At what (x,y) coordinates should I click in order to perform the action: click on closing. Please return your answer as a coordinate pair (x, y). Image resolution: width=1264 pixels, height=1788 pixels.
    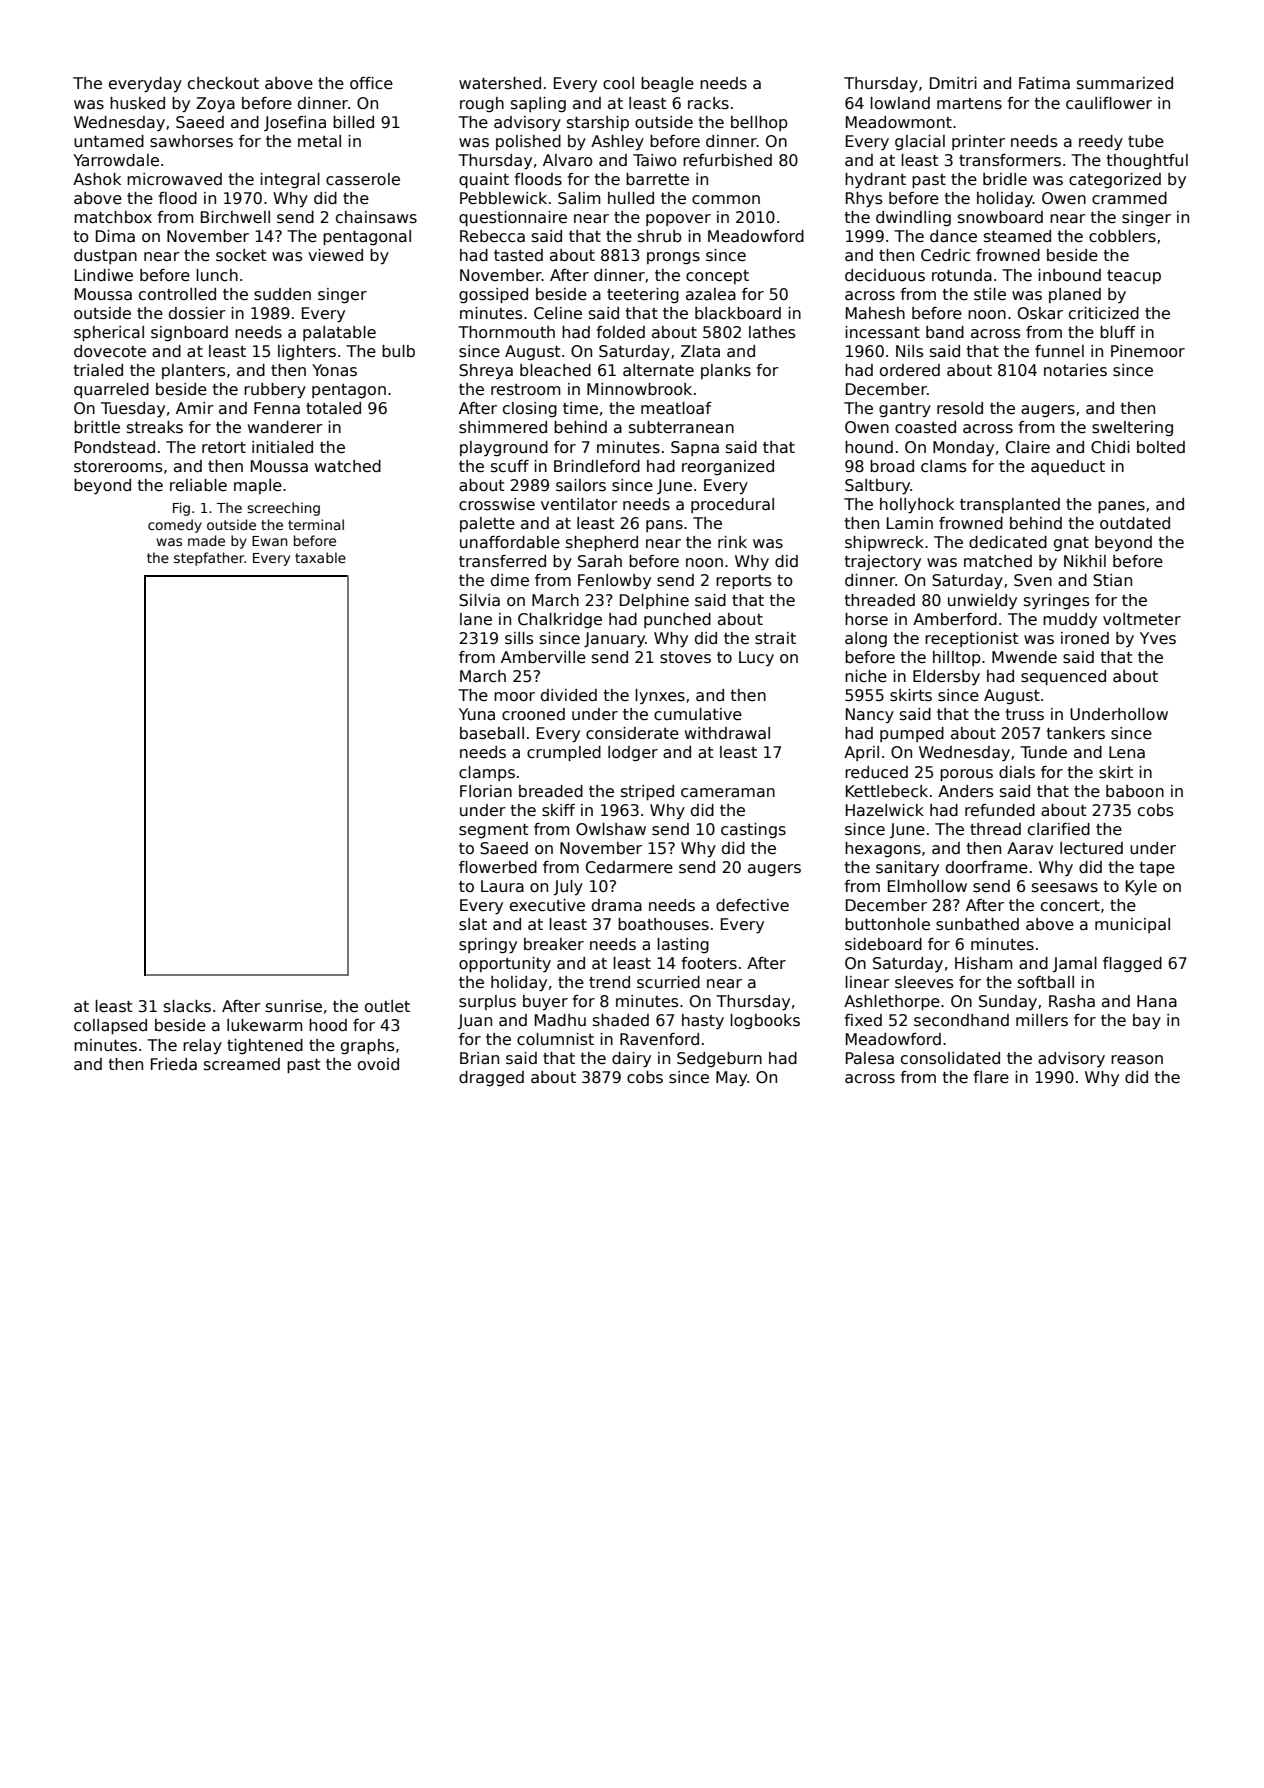
    Looking at the image, I should click on (530, 409).
